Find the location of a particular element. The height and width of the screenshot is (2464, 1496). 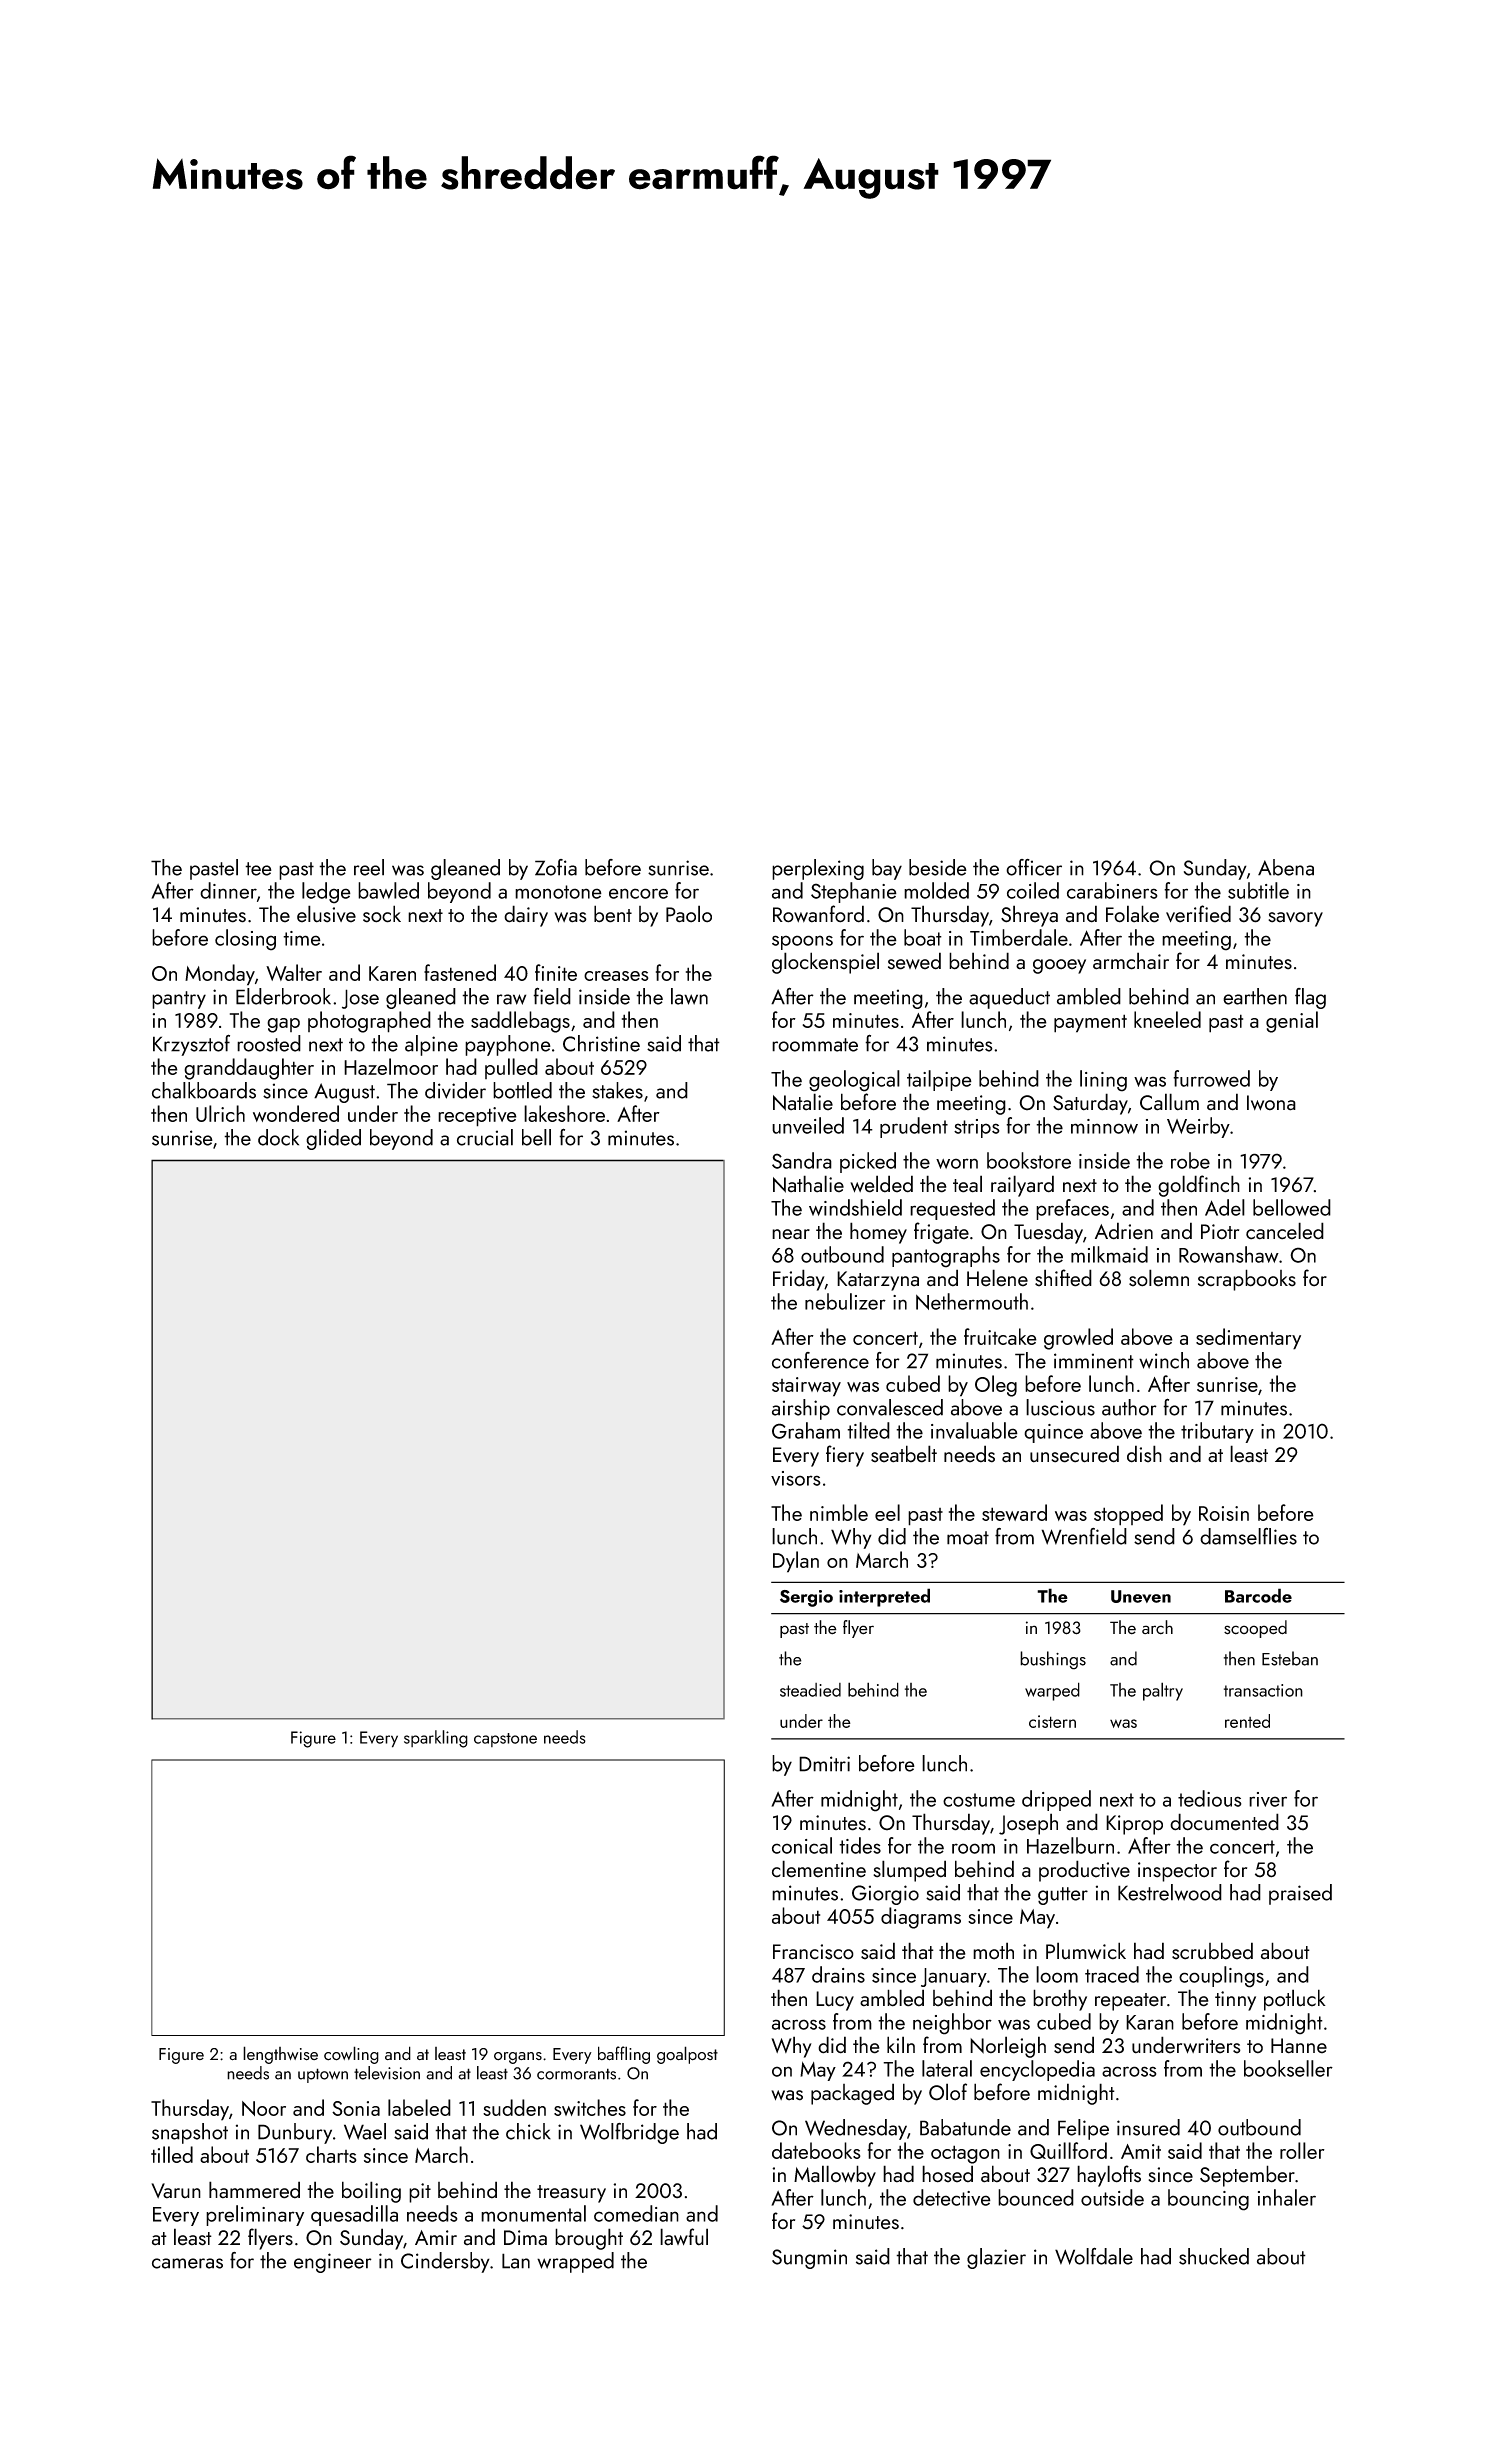

subtitle is located at coordinates (1258, 890).
